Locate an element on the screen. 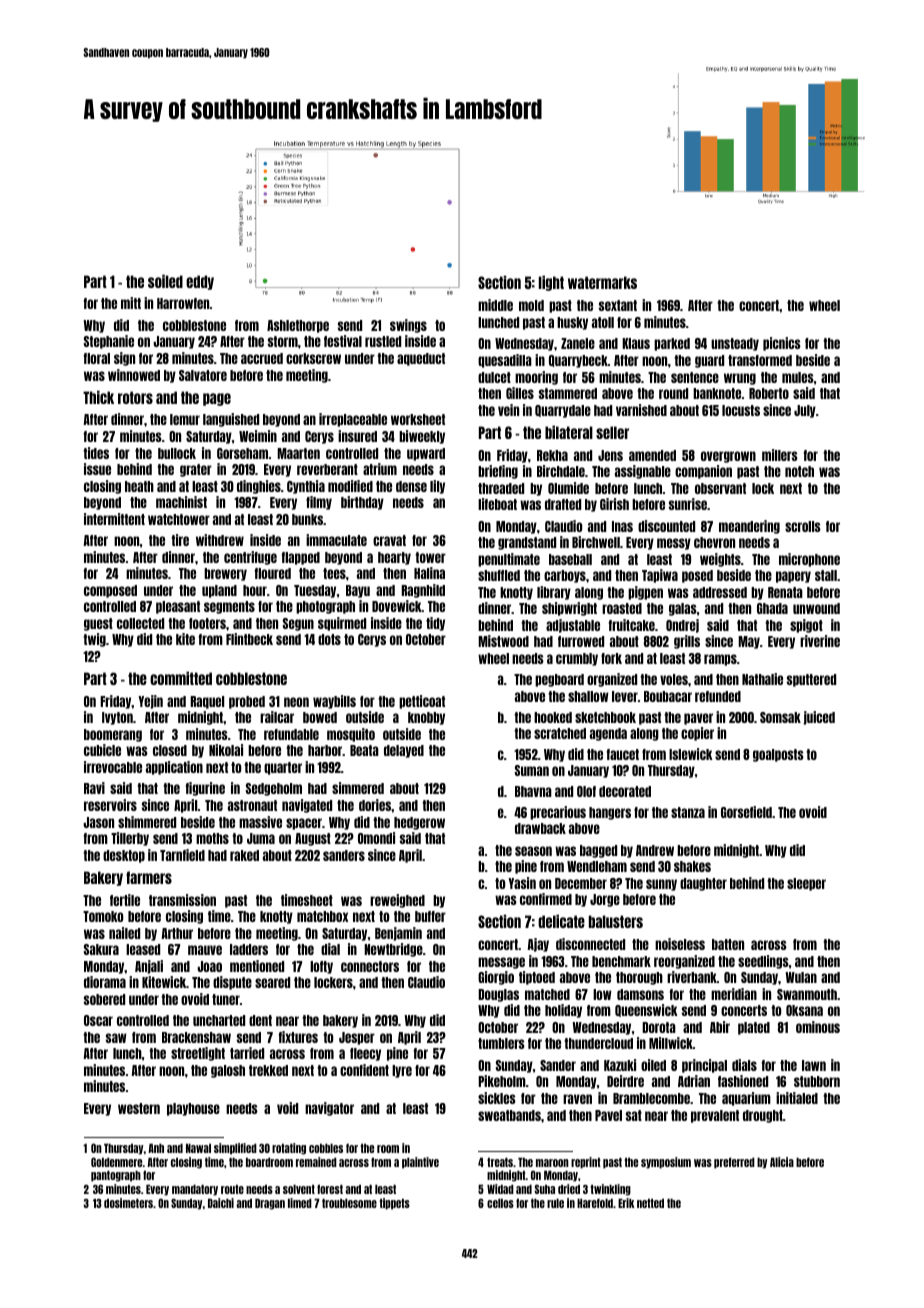 The height and width of the screenshot is (1308, 924). Beata is located at coordinates (364, 750).
